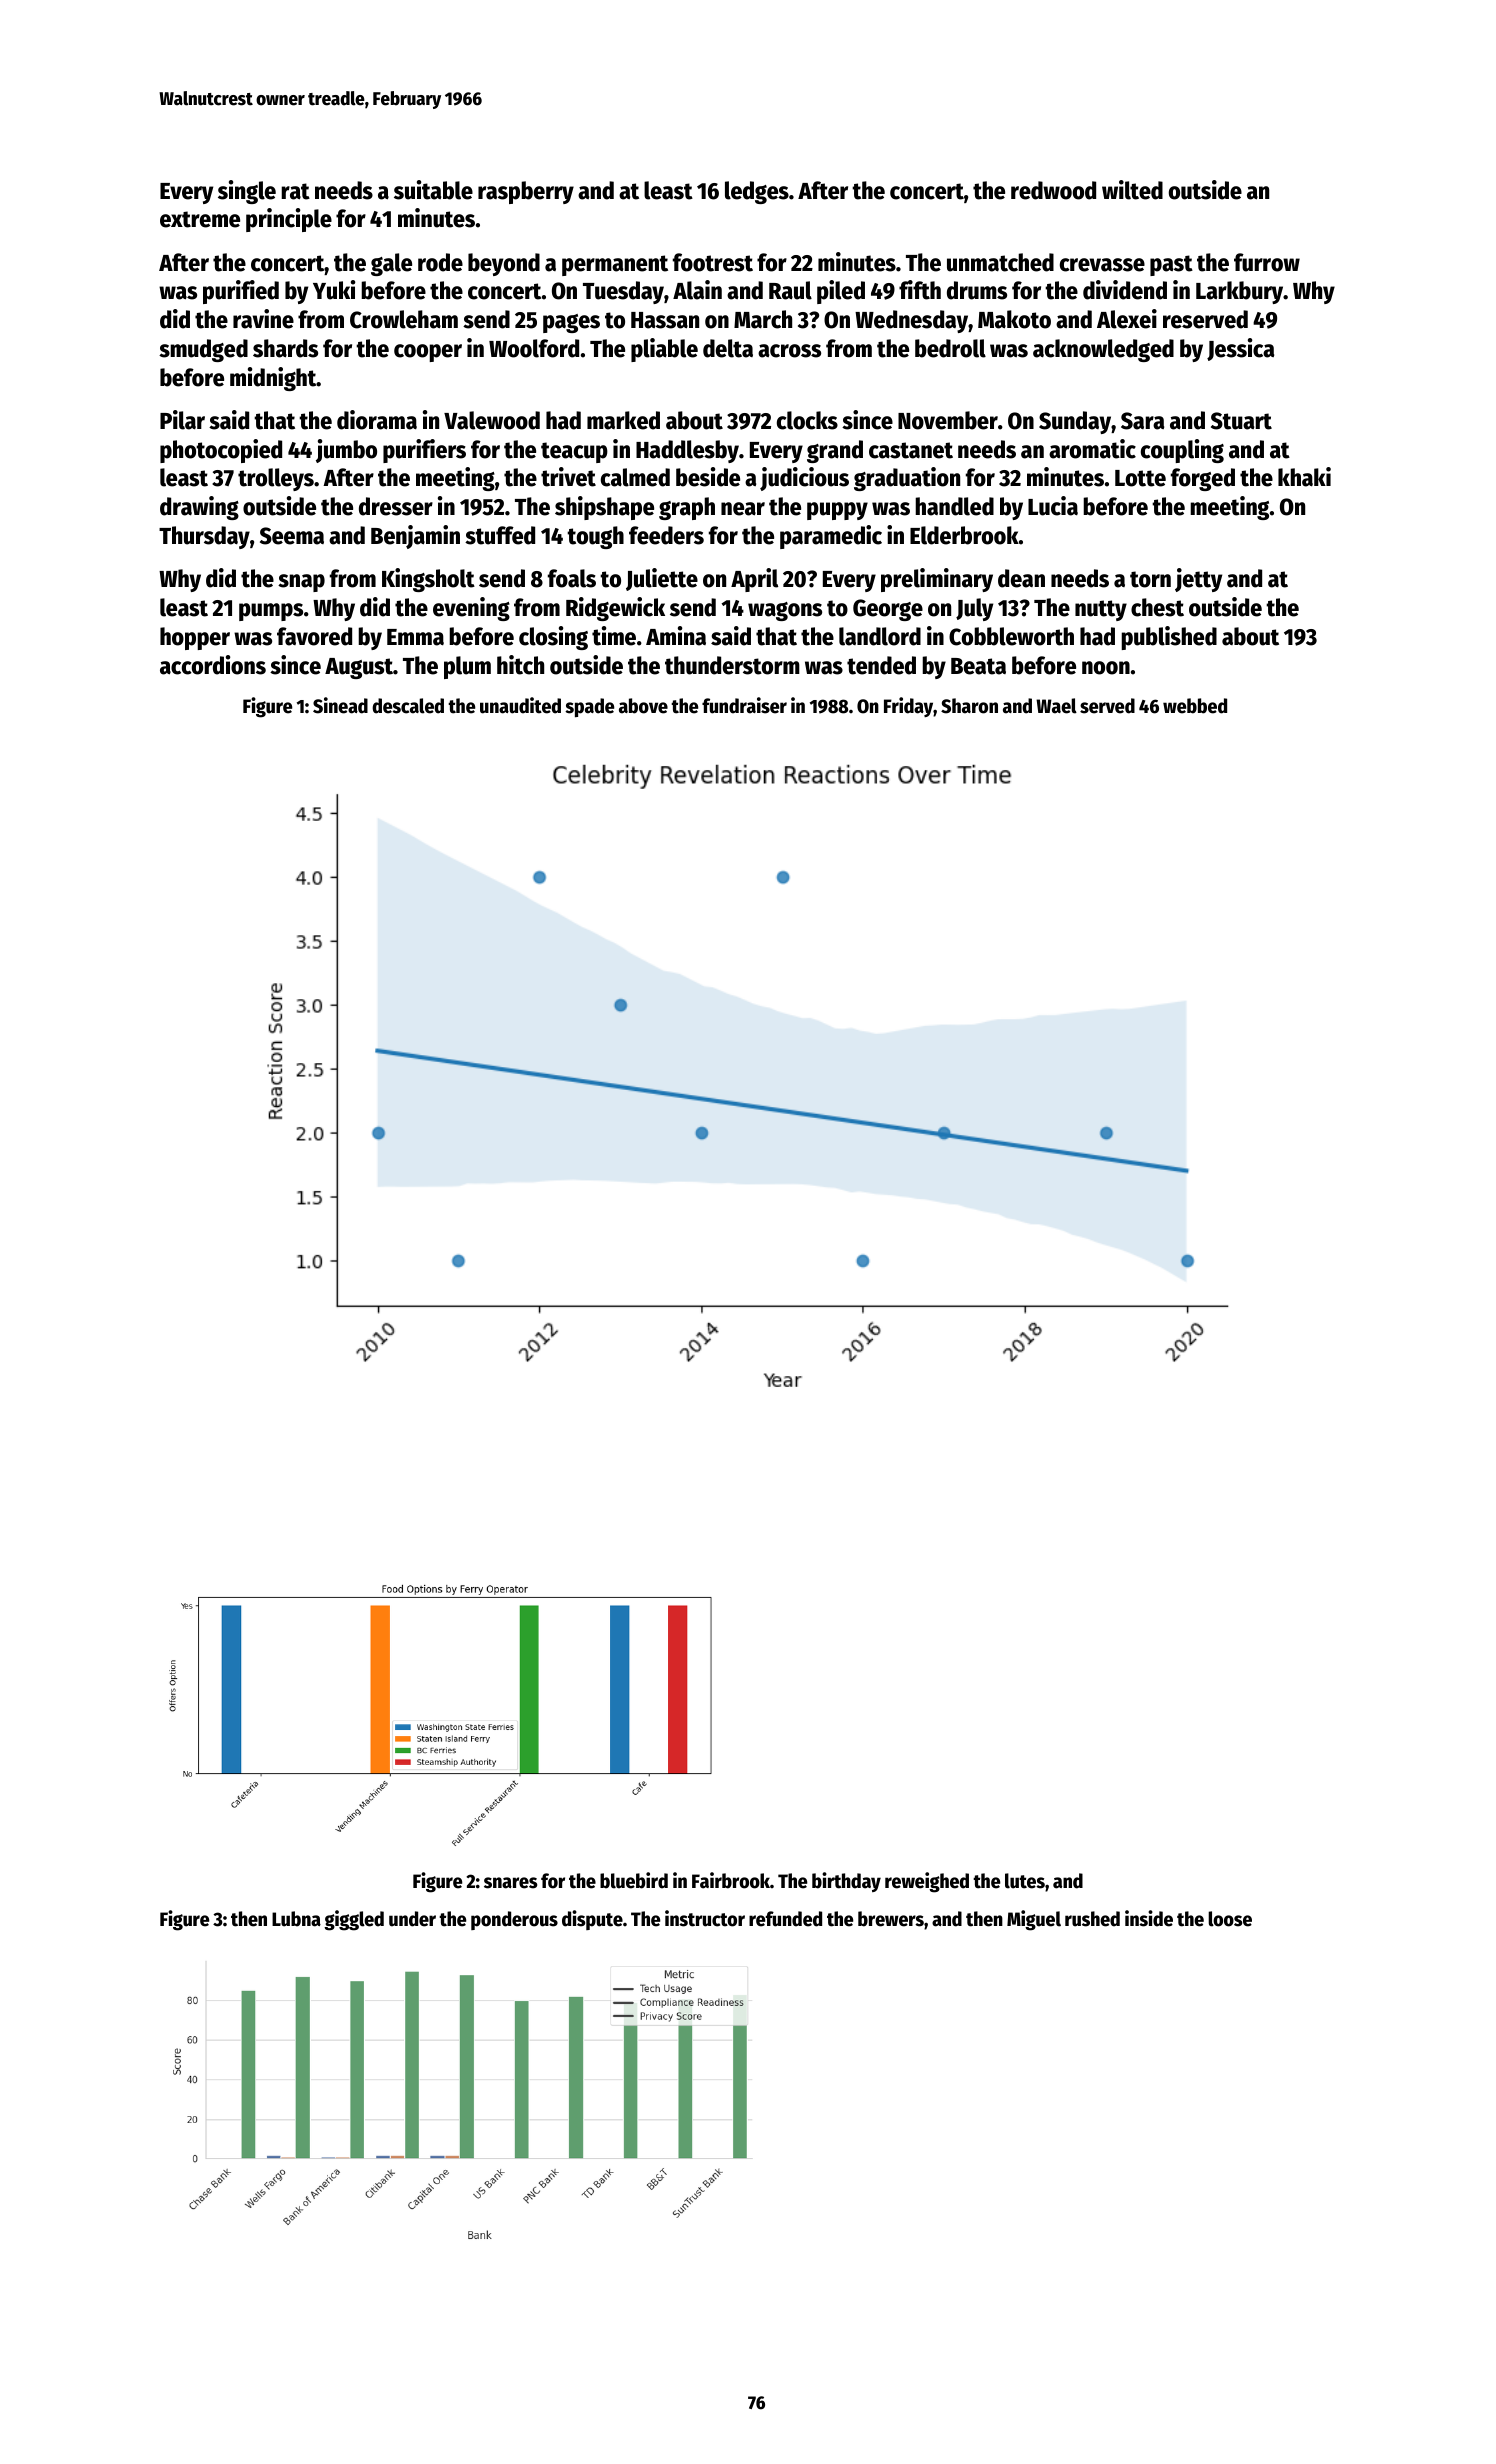  I want to click on webbed, so click(1195, 706).
